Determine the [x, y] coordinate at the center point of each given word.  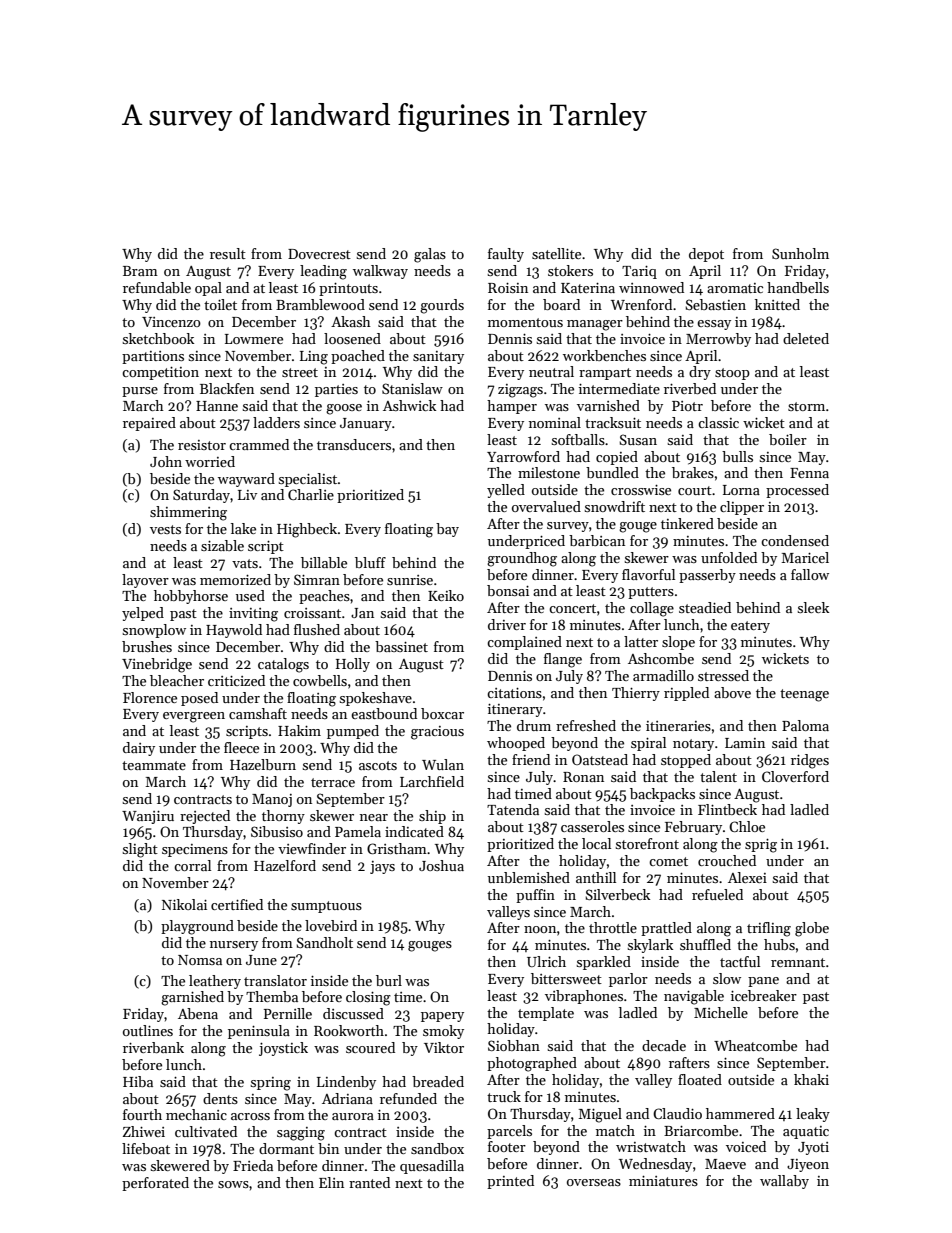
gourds [442, 306]
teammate [154, 765]
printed [510, 1182]
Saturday [201, 496]
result [228, 253]
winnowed [651, 287]
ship [432, 817]
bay [447, 530]
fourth [142, 1114]
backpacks [662, 795]
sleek [813, 607]
